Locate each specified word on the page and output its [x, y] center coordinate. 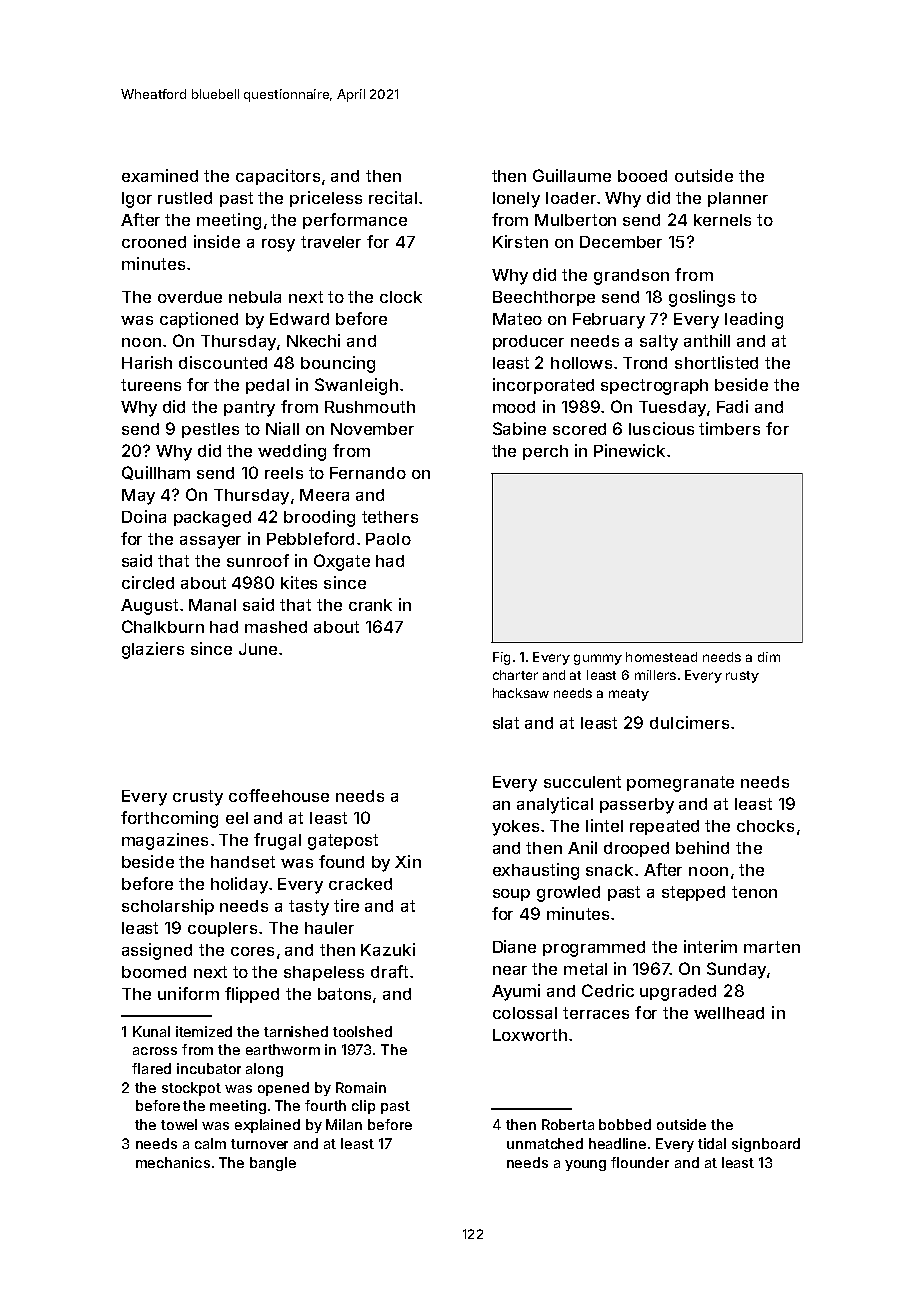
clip [363, 1107]
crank [370, 605]
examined [160, 175]
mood [514, 407]
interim [710, 946]
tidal [712, 1143]
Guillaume [572, 175]
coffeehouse [279, 795]
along [264, 1070]
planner [738, 199]
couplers [222, 929]
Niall [282, 428]
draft [389, 971]
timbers [729, 428]
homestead [661, 657]
